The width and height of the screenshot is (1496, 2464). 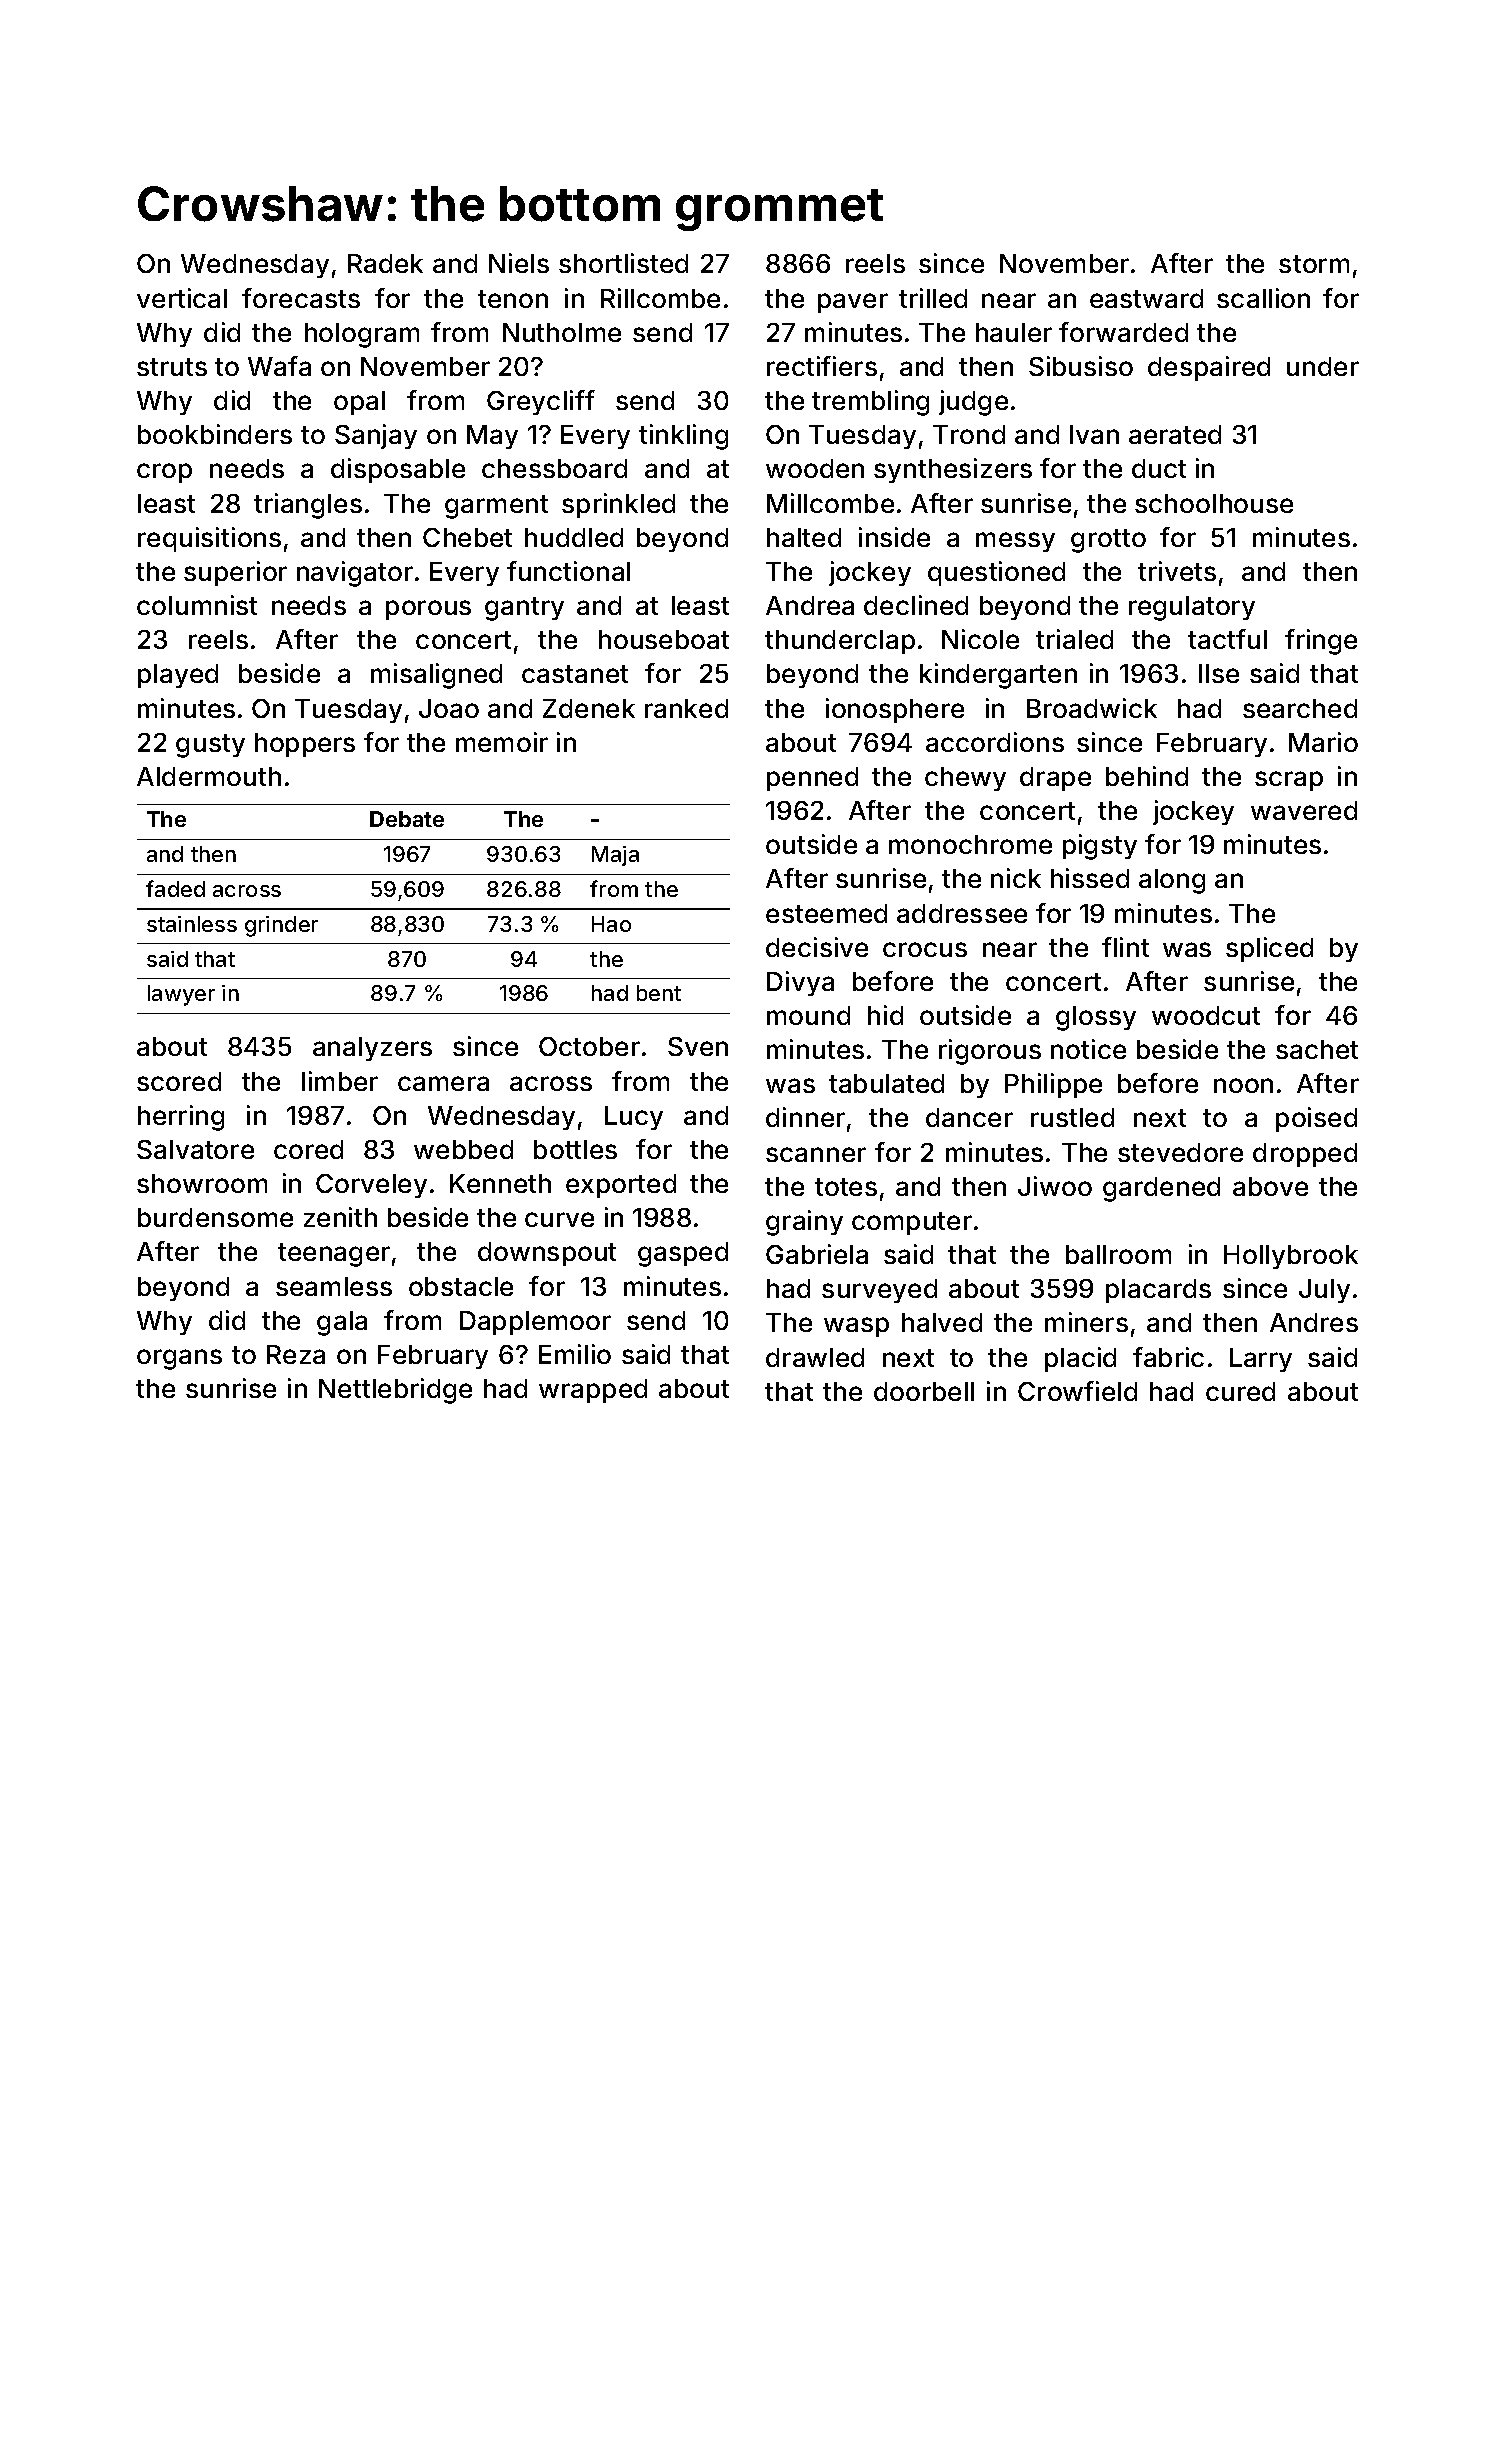 What do you see at coordinates (1243, 1085) in the screenshot?
I see `noon` at bounding box center [1243, 1085].
